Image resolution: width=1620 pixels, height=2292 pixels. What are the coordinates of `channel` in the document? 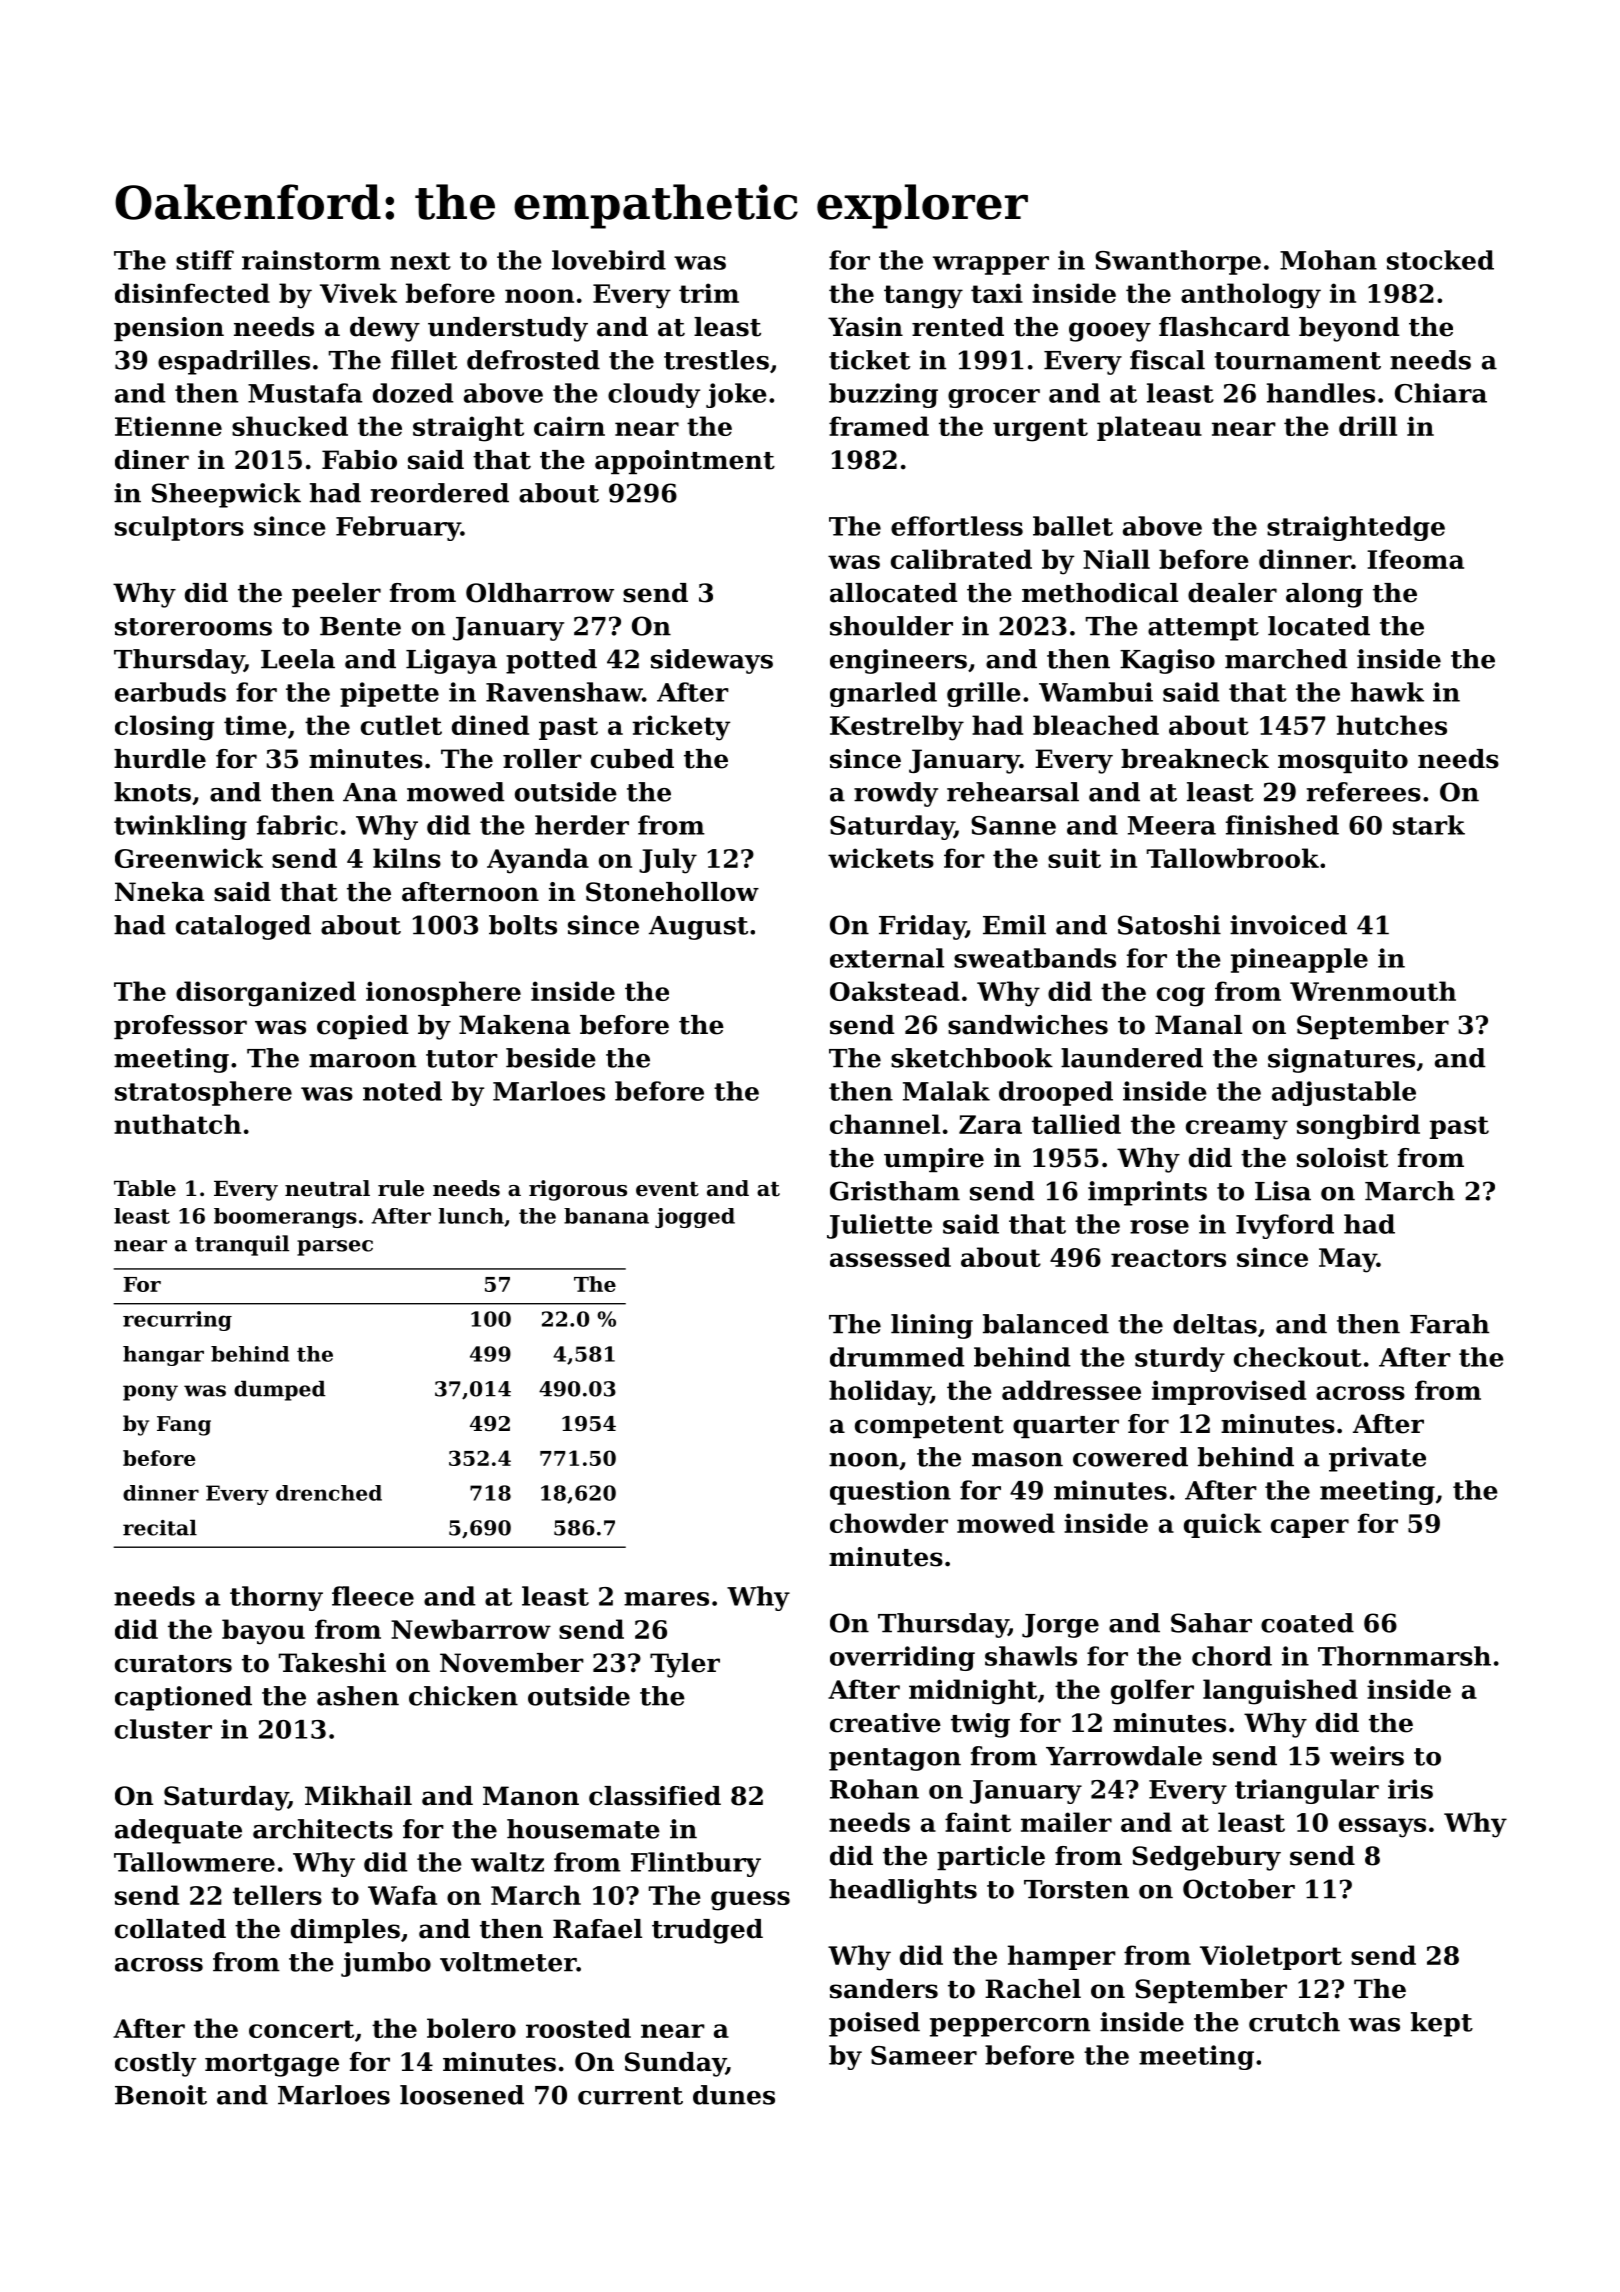 It's located at (885, 1124).
